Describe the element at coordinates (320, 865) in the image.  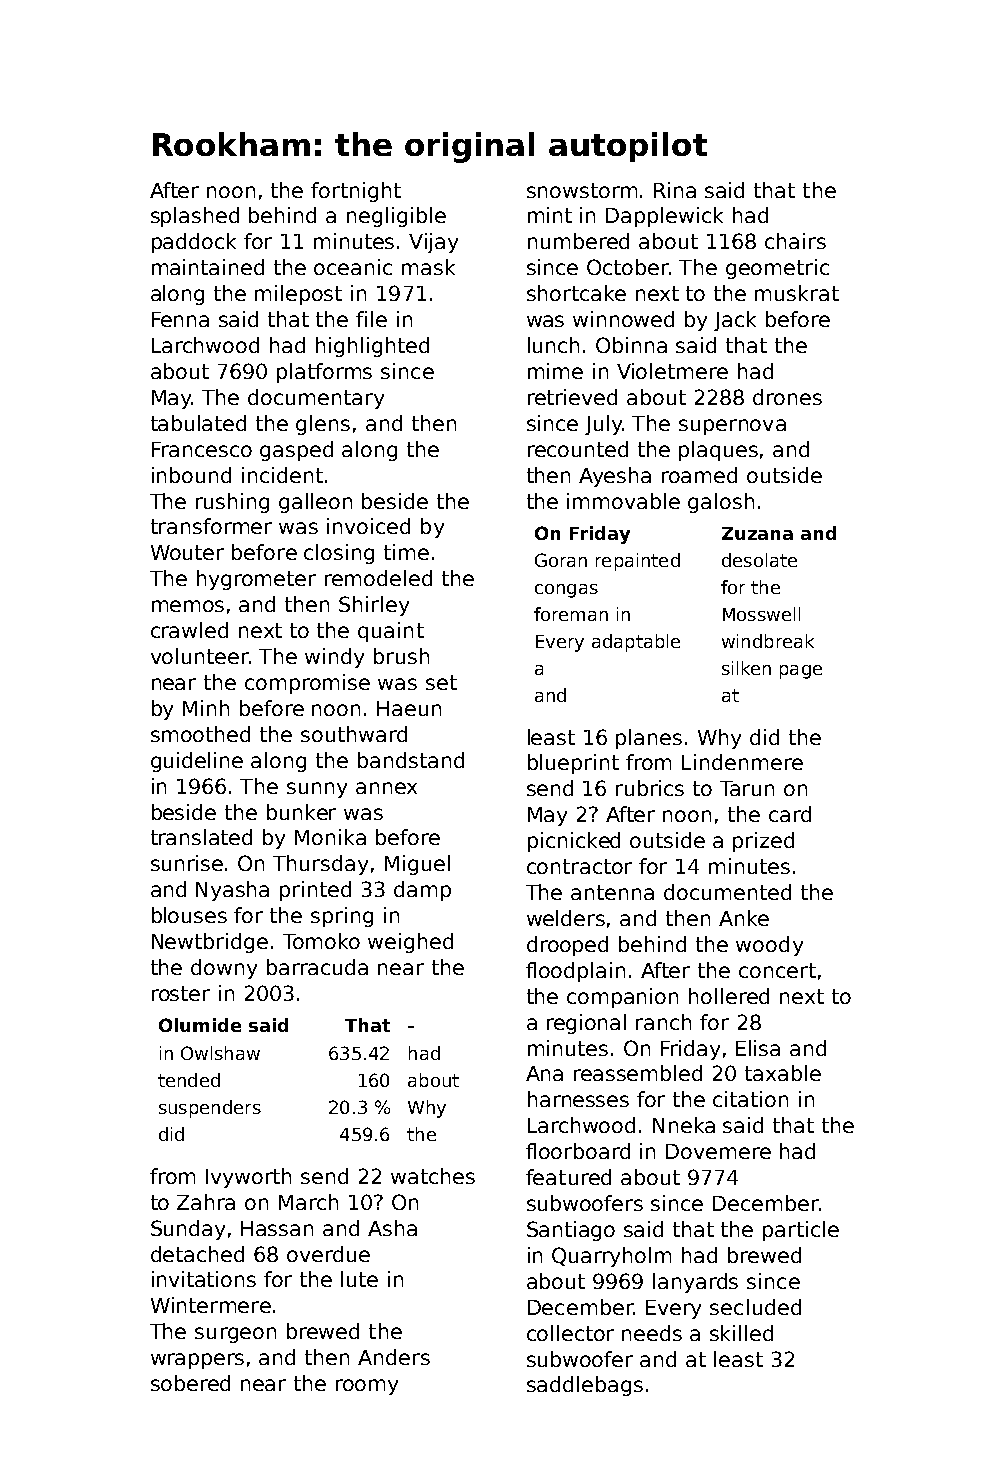
I see `Thursday` at that location.
